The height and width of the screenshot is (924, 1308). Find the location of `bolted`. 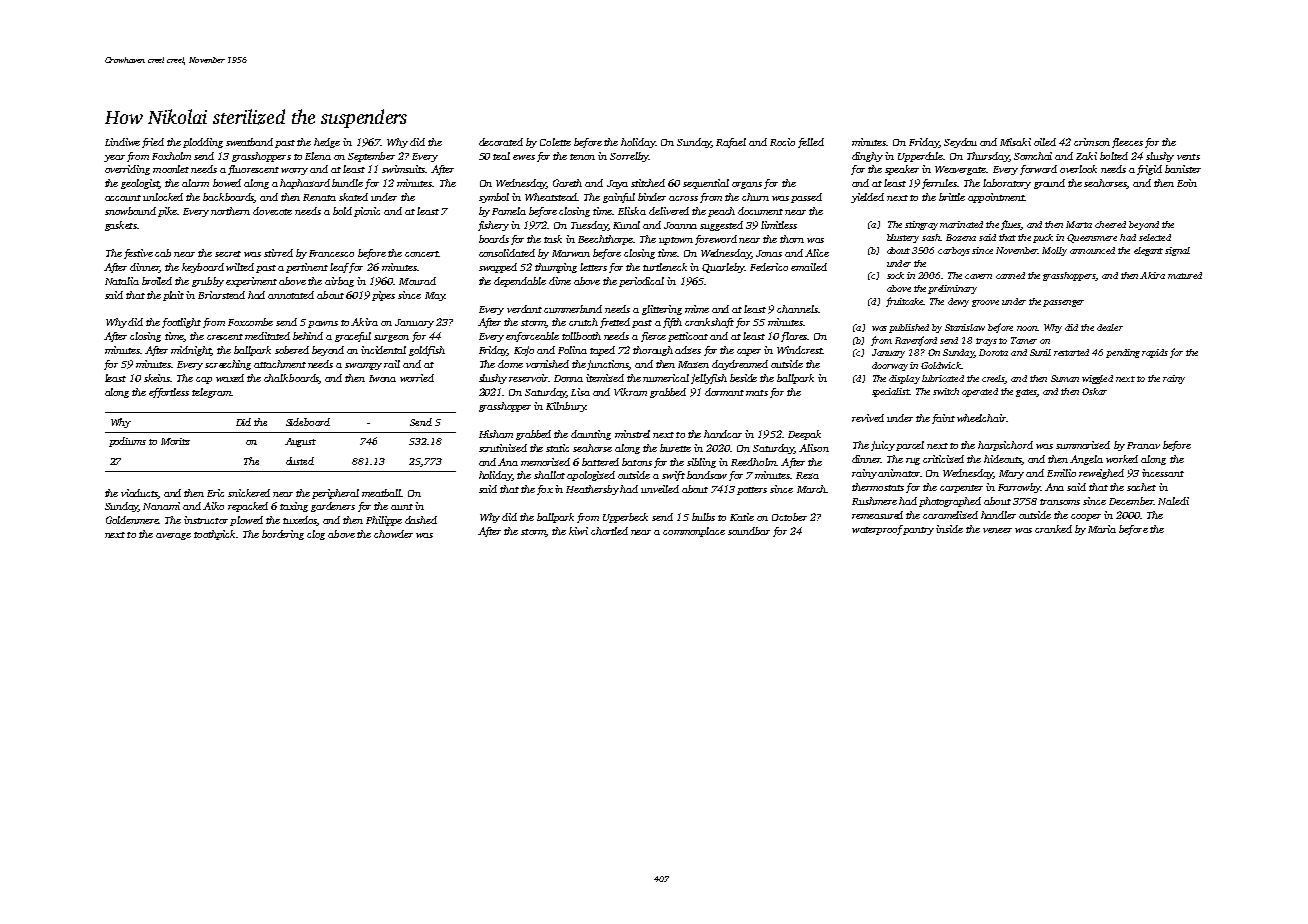

bolted is located at coordinates (1114, 156).
